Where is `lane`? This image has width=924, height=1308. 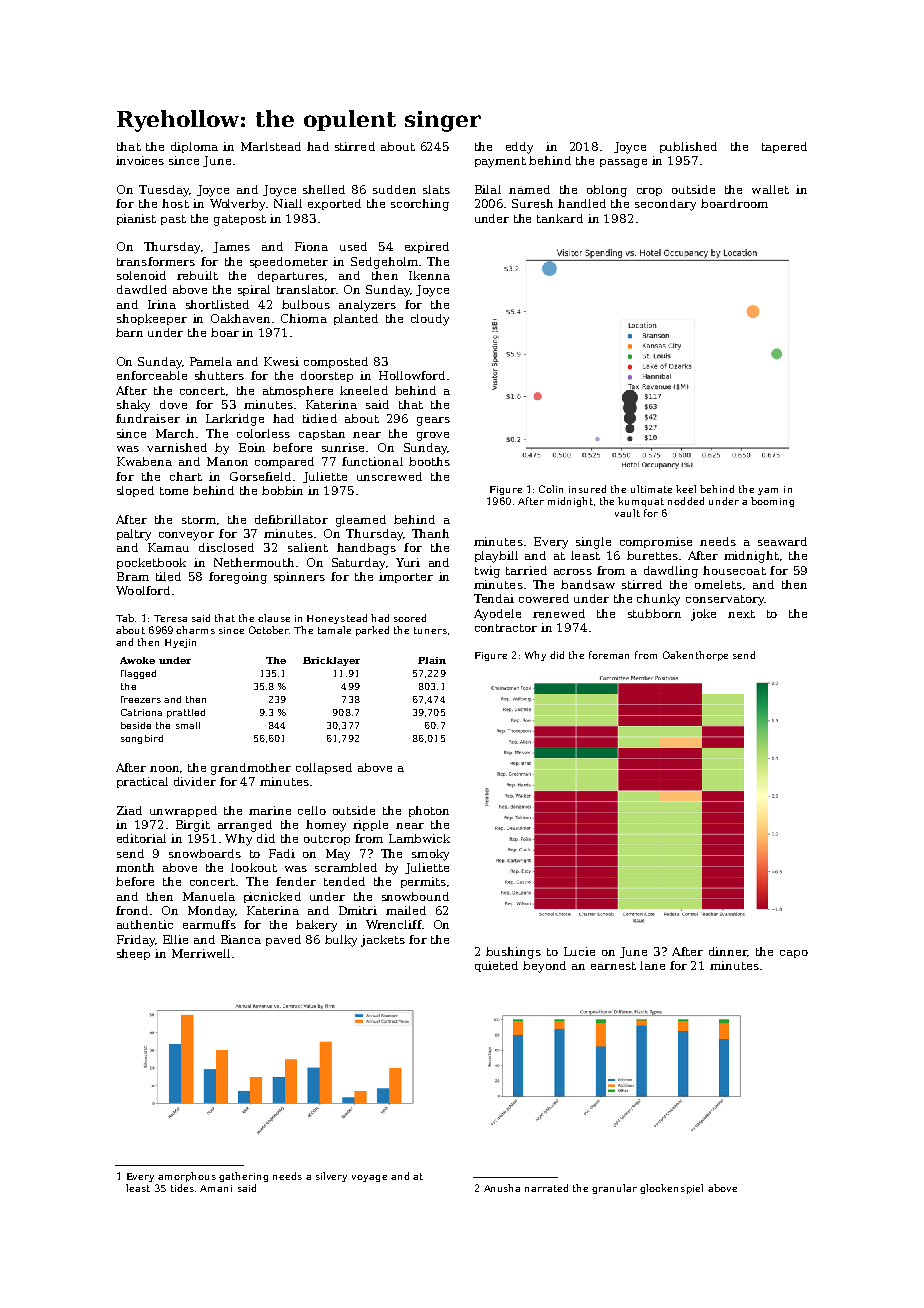 lane is located at coordinates (652, 965).
